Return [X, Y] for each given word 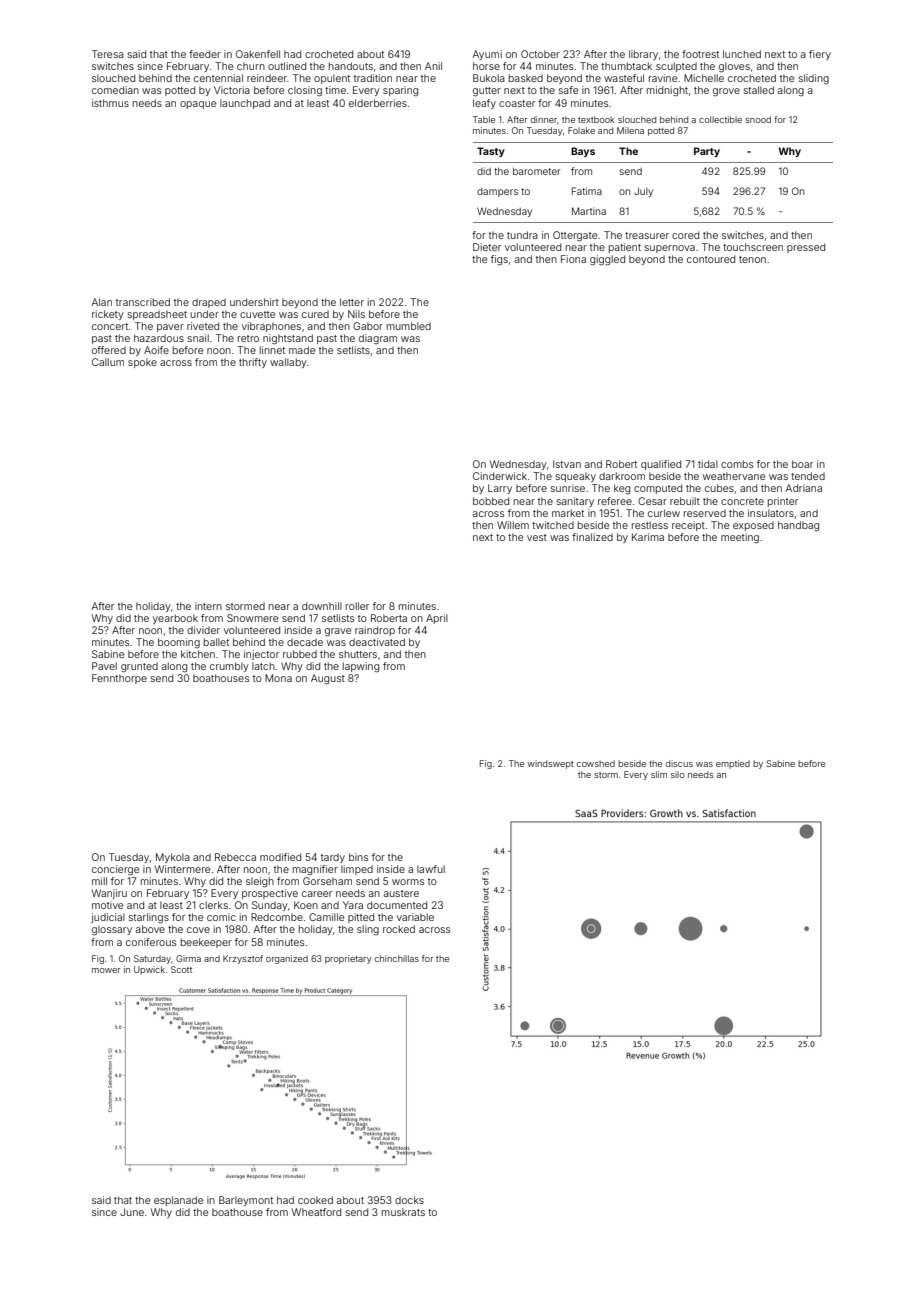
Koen [306, 905]
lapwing [361, 667]
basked [526, 78]
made [302, 350]
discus [679, 763]
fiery [820, 55]
